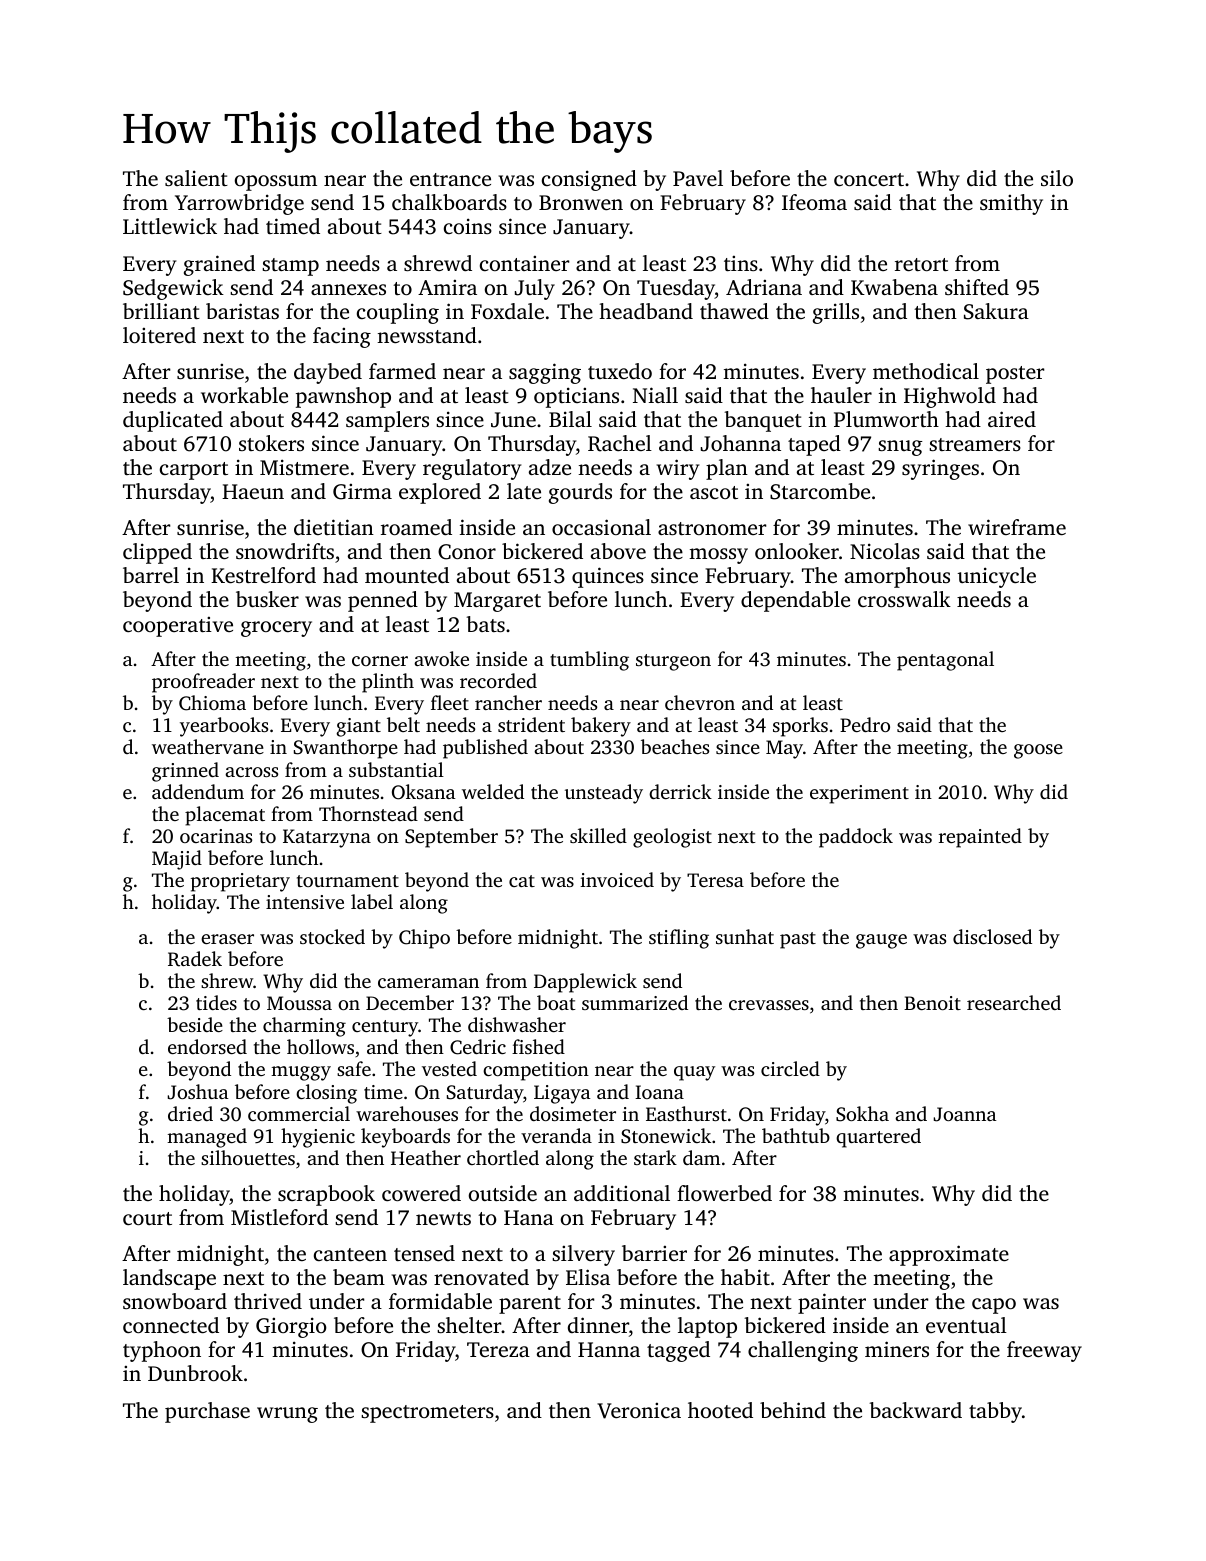 The image size is (1206, 1561). Describe the element at coordinates (1057, 178) in the document. I see `silo` at that location.
